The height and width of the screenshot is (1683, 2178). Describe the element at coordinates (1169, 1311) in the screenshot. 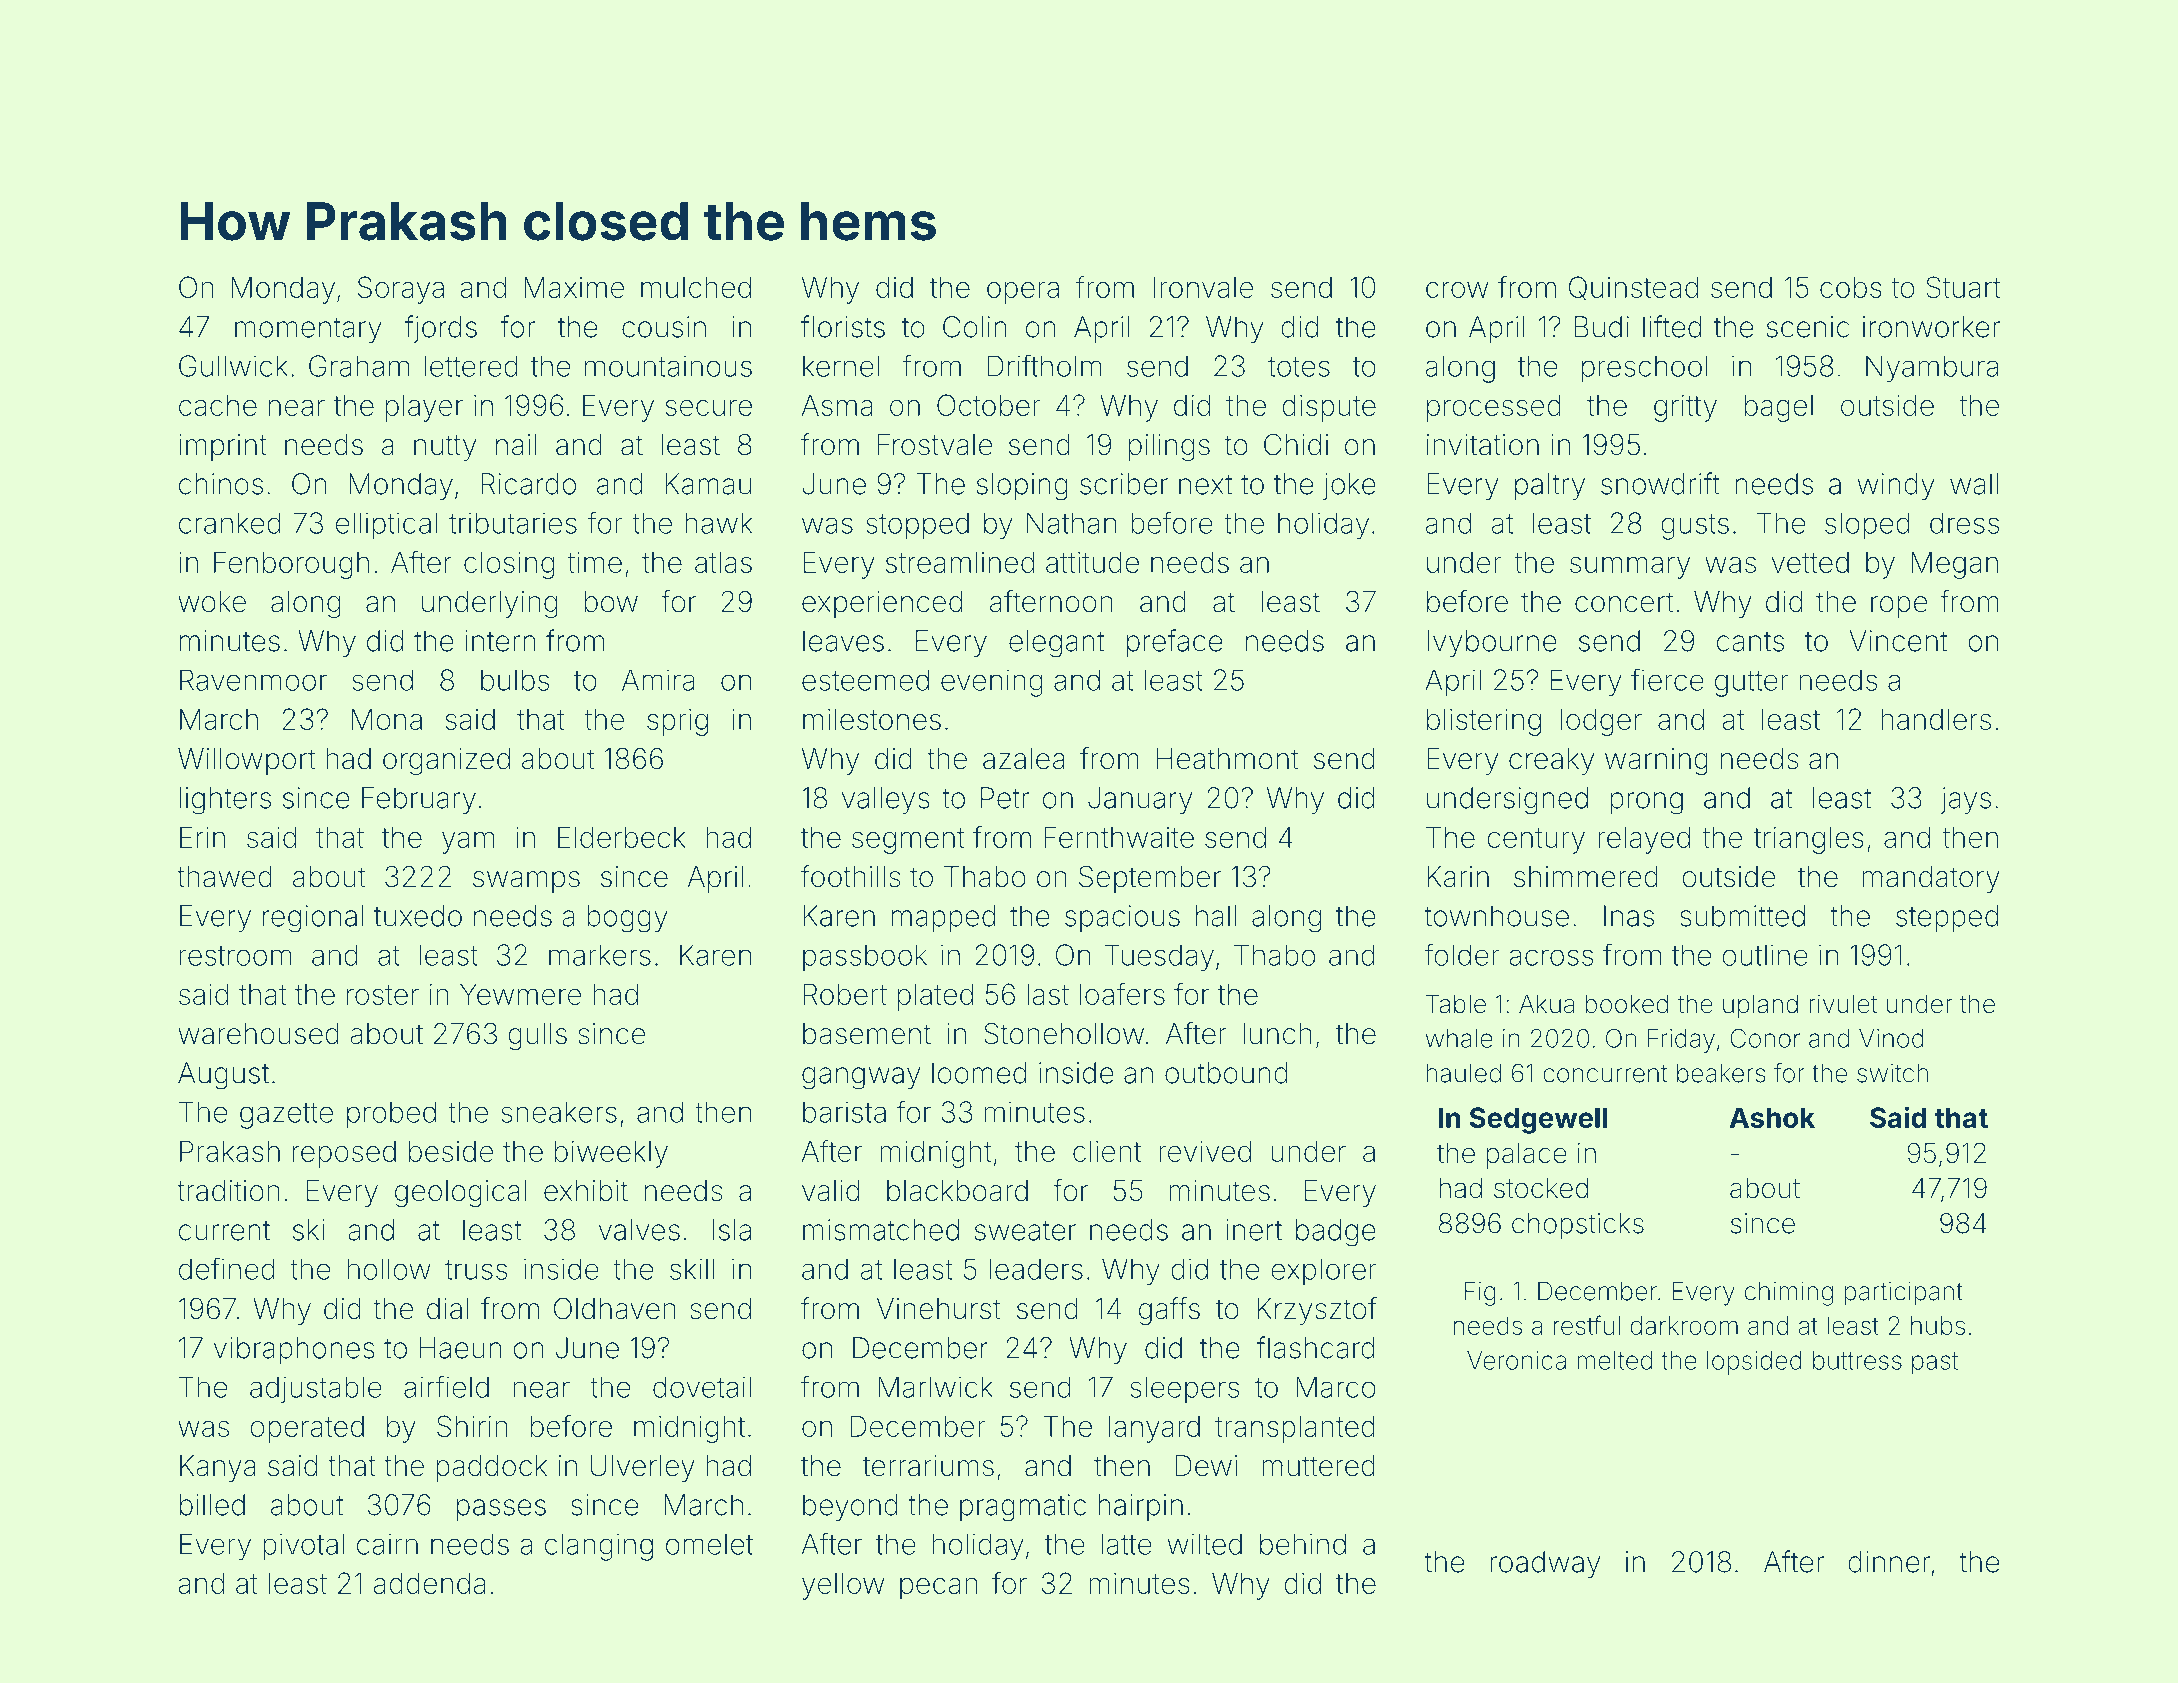

I see `gaffs` at that location.
